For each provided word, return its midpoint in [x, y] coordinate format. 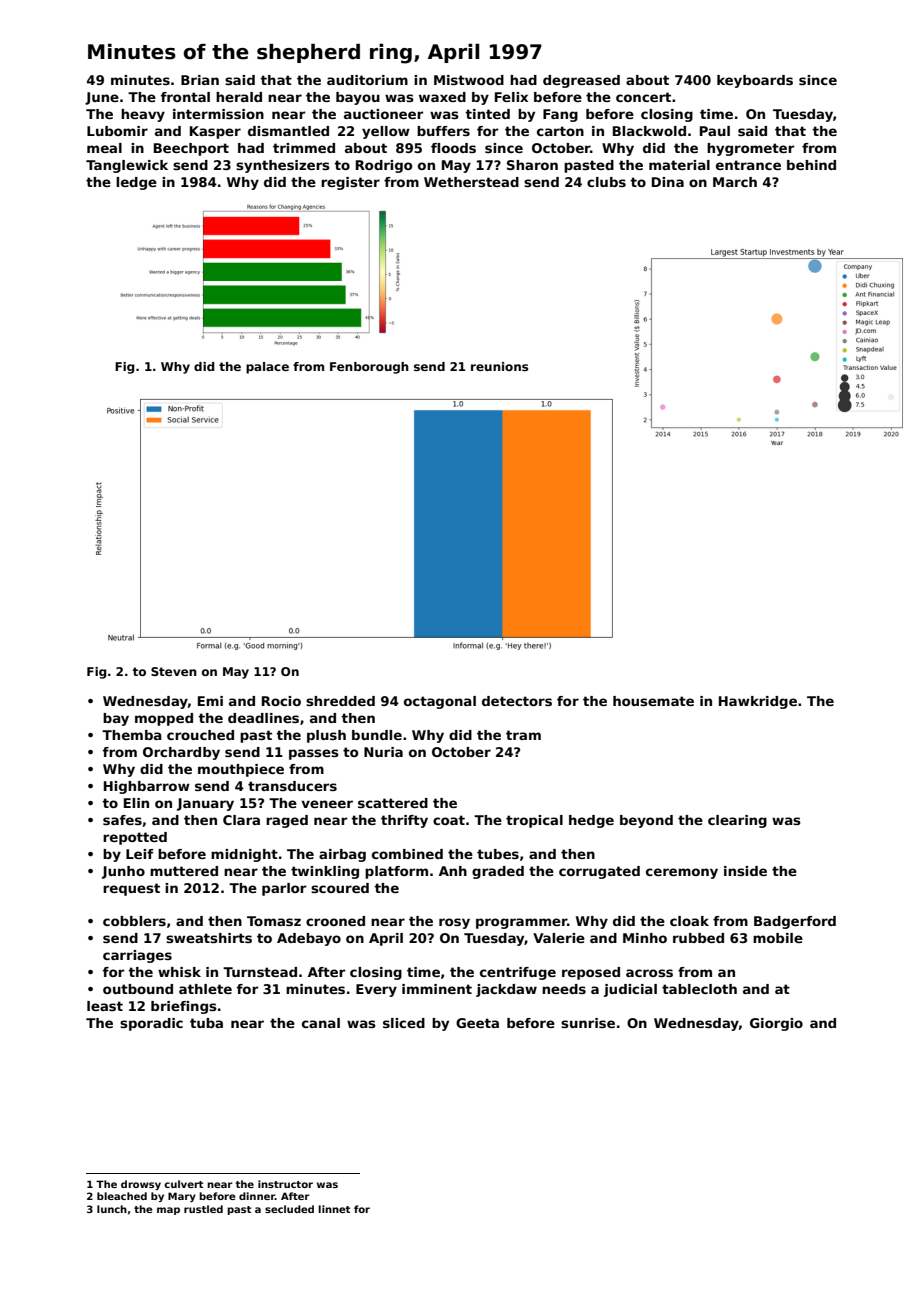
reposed [591, 973]
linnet [334, 1209]
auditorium [367, 80]
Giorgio [776, 1024]
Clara [241, 820]
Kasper [215, 132]
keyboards [755, 81]
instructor [285, 1184]
